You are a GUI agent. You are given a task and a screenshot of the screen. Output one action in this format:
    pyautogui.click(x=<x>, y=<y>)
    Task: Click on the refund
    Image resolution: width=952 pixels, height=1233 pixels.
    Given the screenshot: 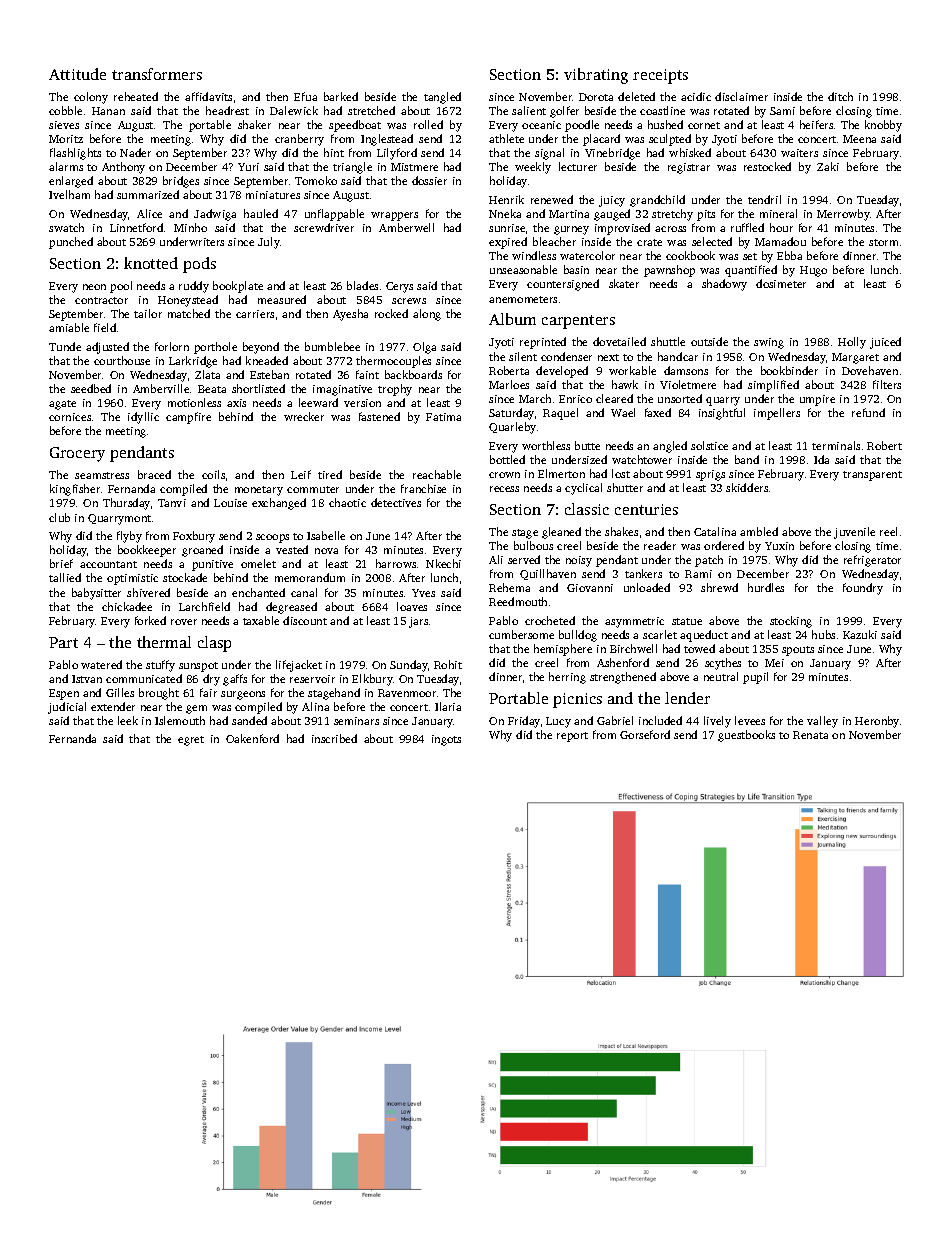 What is the action you would take?
    pyautogui.click(x=868, y=412)
